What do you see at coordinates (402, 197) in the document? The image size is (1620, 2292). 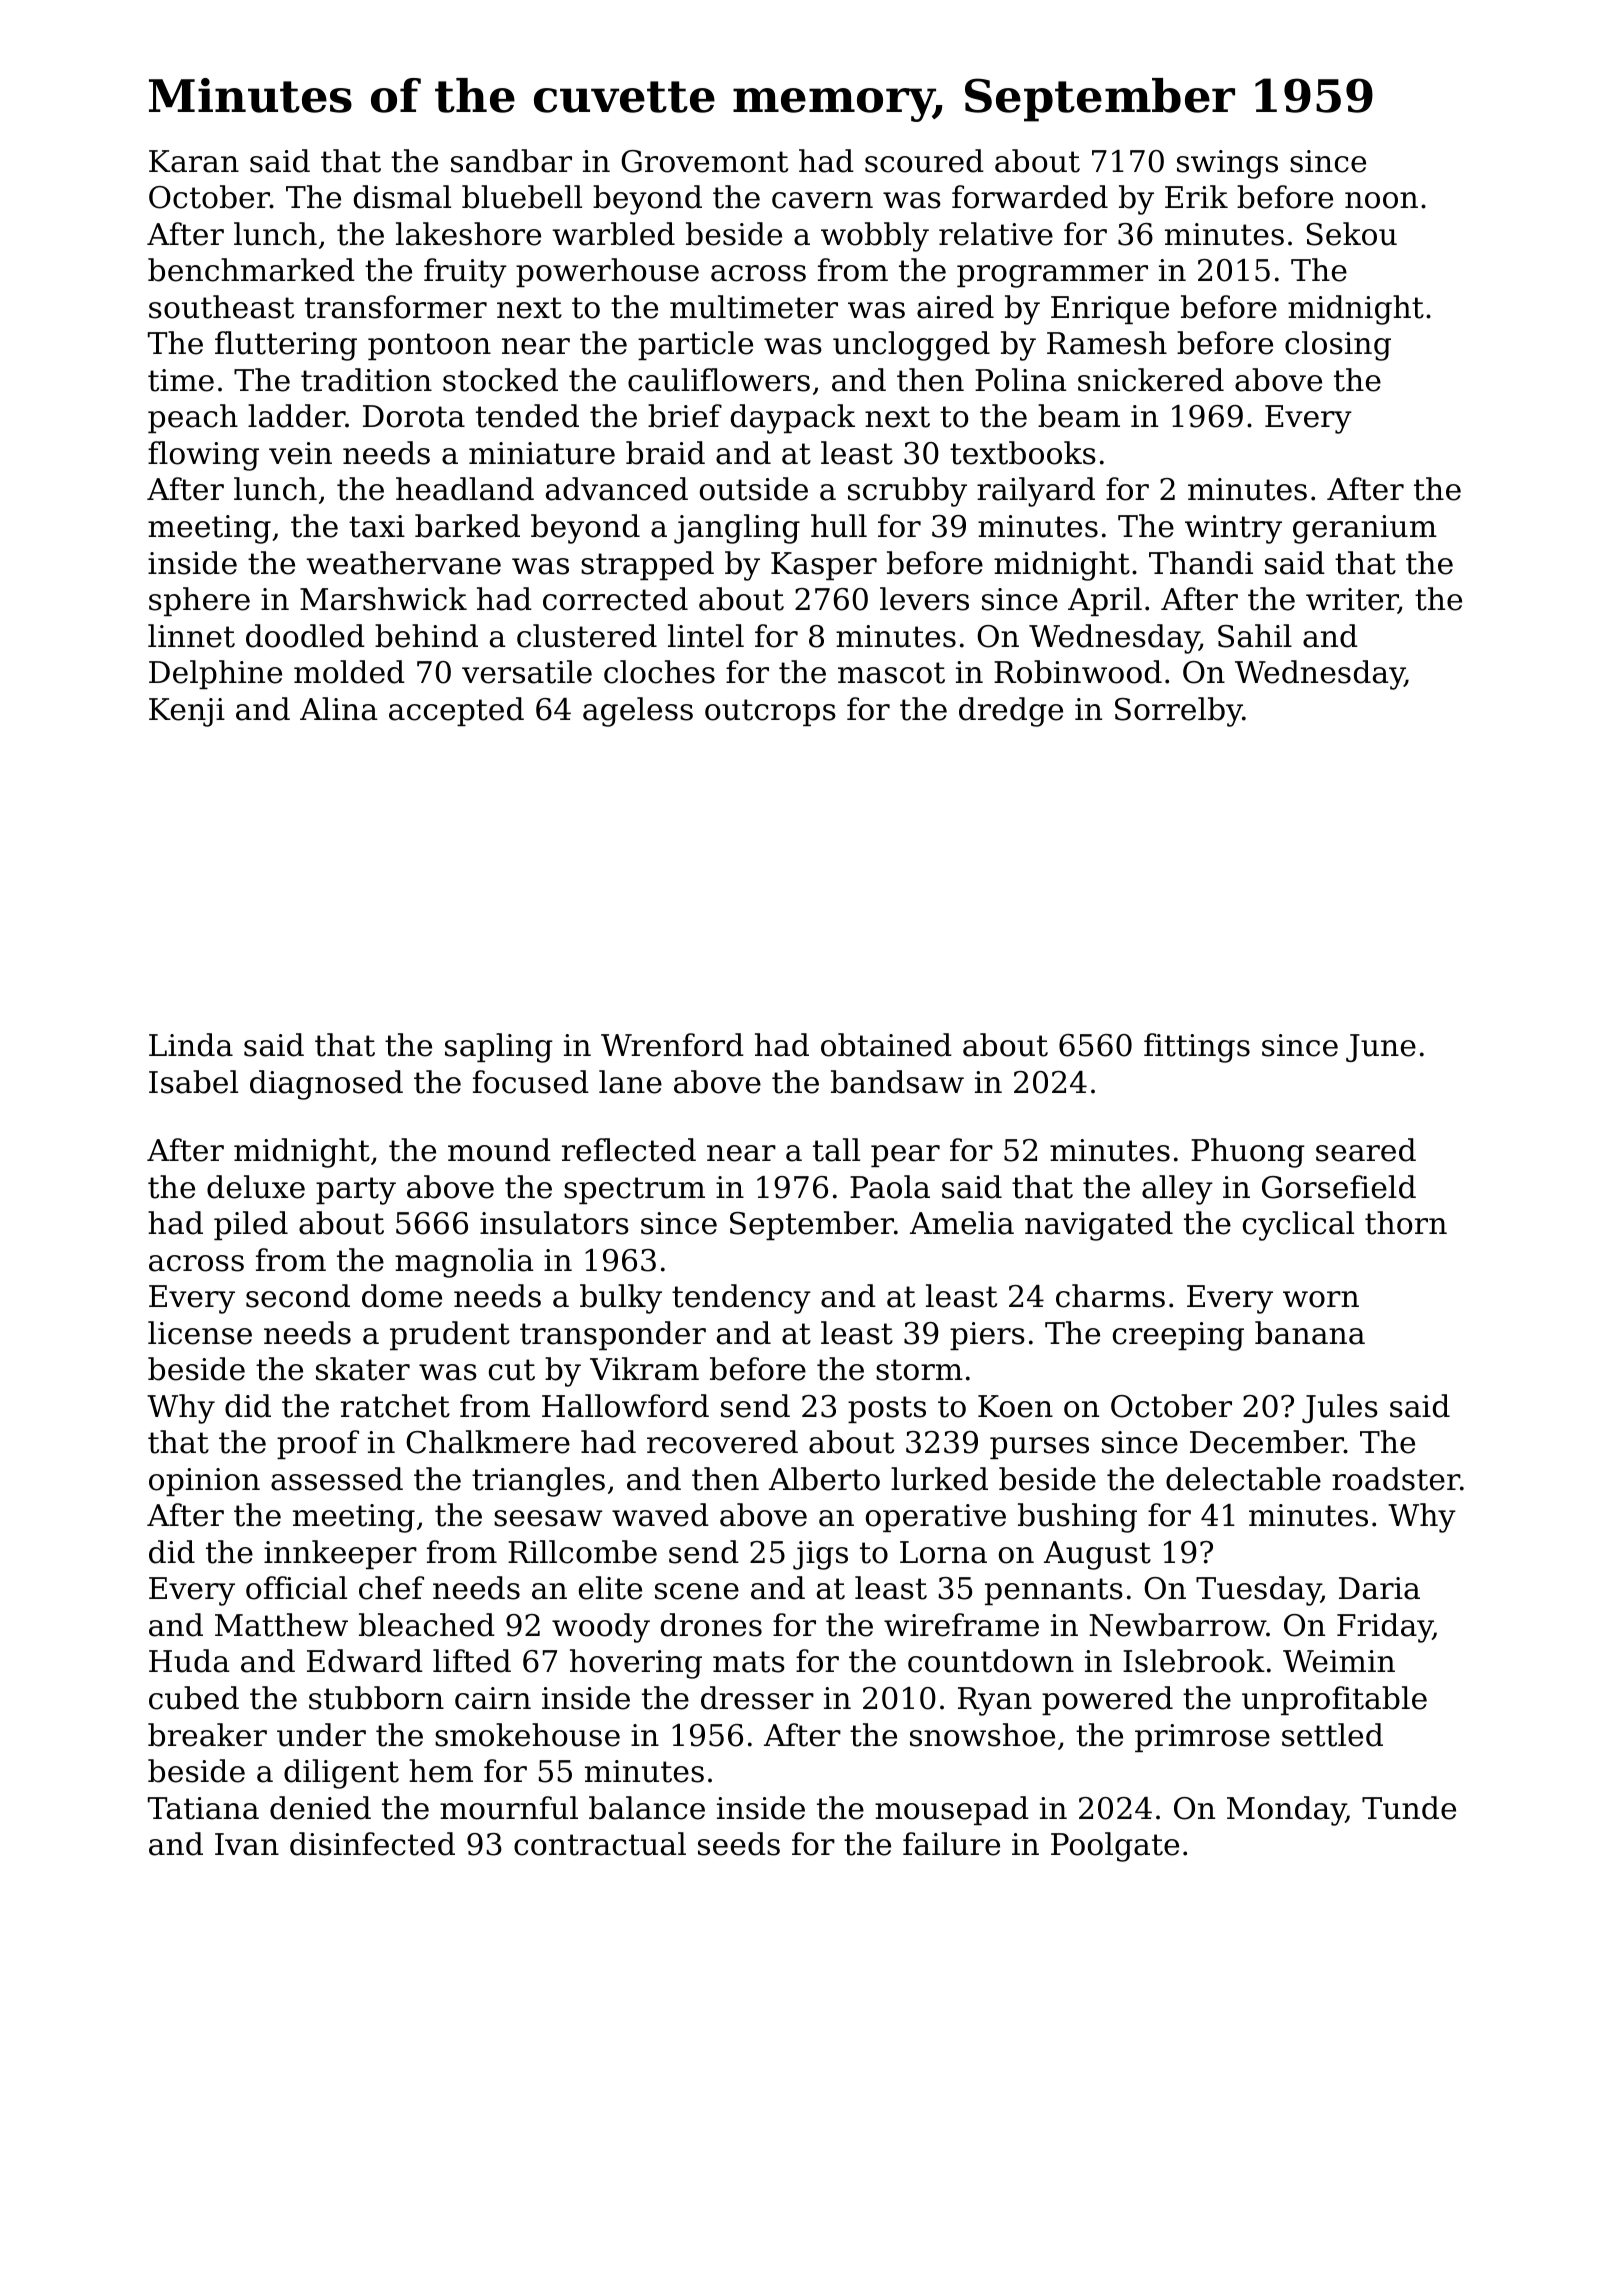 I see `dismal` at bounding box center [402, 197].
